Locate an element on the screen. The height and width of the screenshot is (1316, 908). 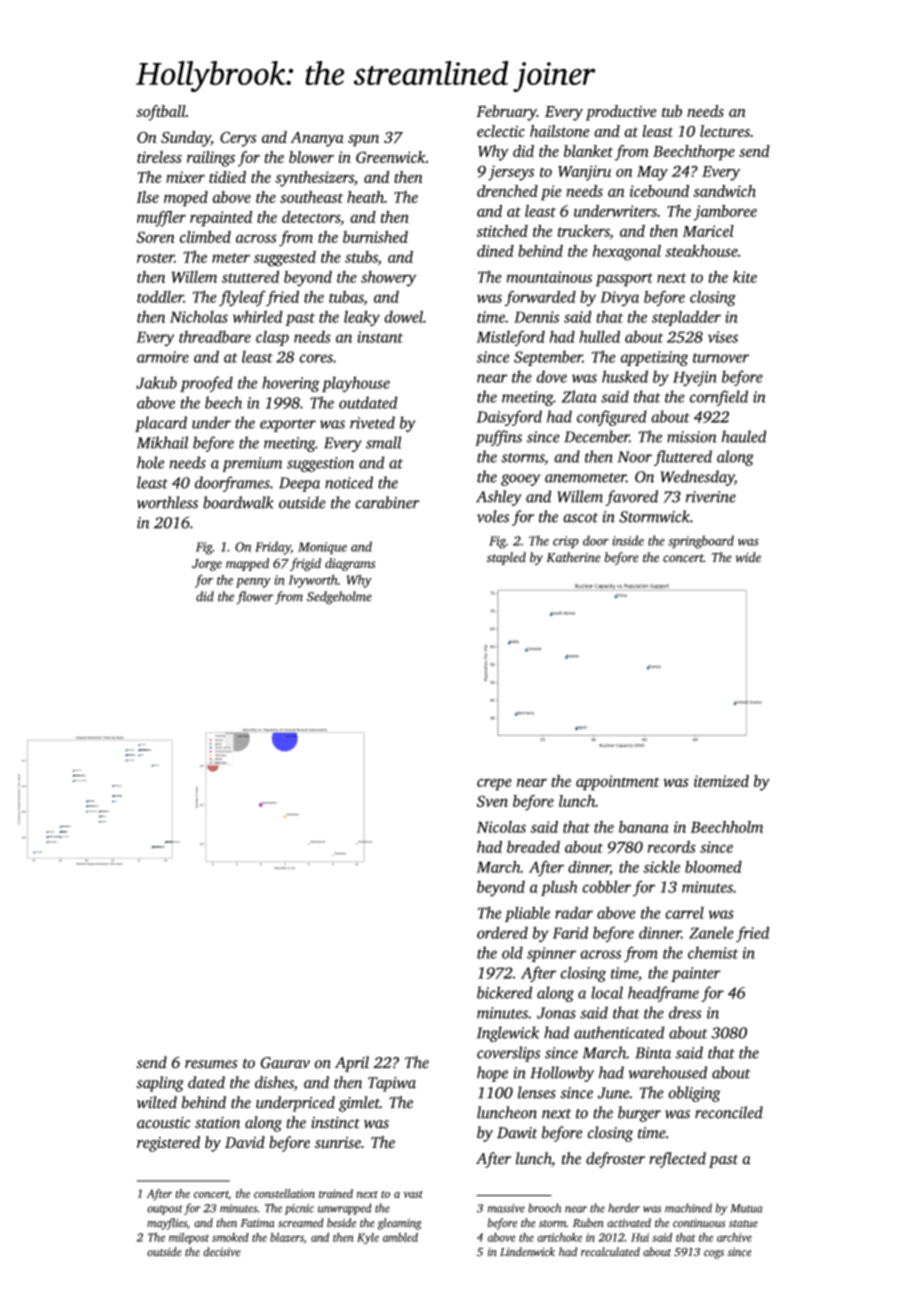
pliable is located at coordinates (527, 914).
